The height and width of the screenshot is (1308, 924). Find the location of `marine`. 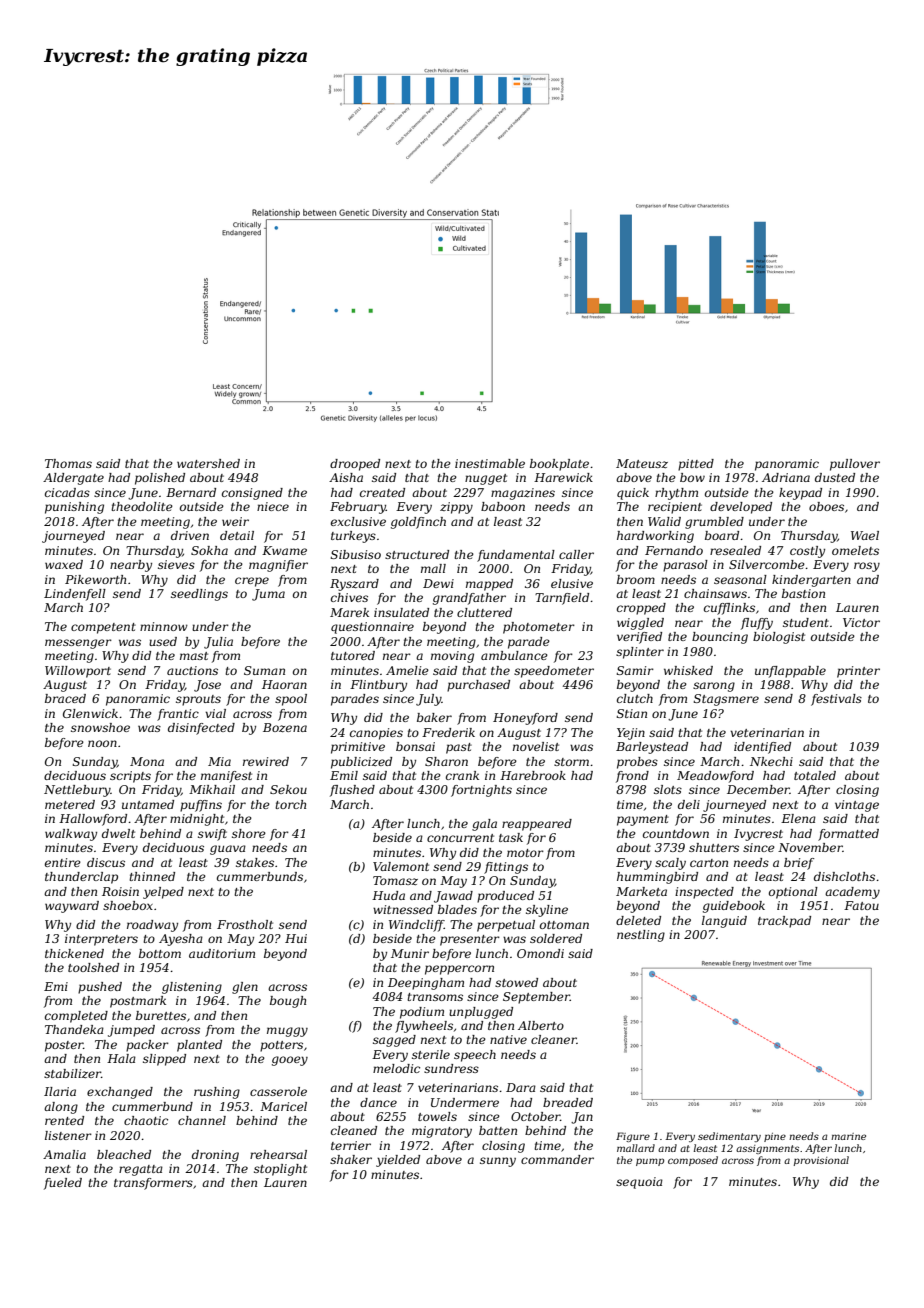

marine is located at coordinates (848, 1136).
